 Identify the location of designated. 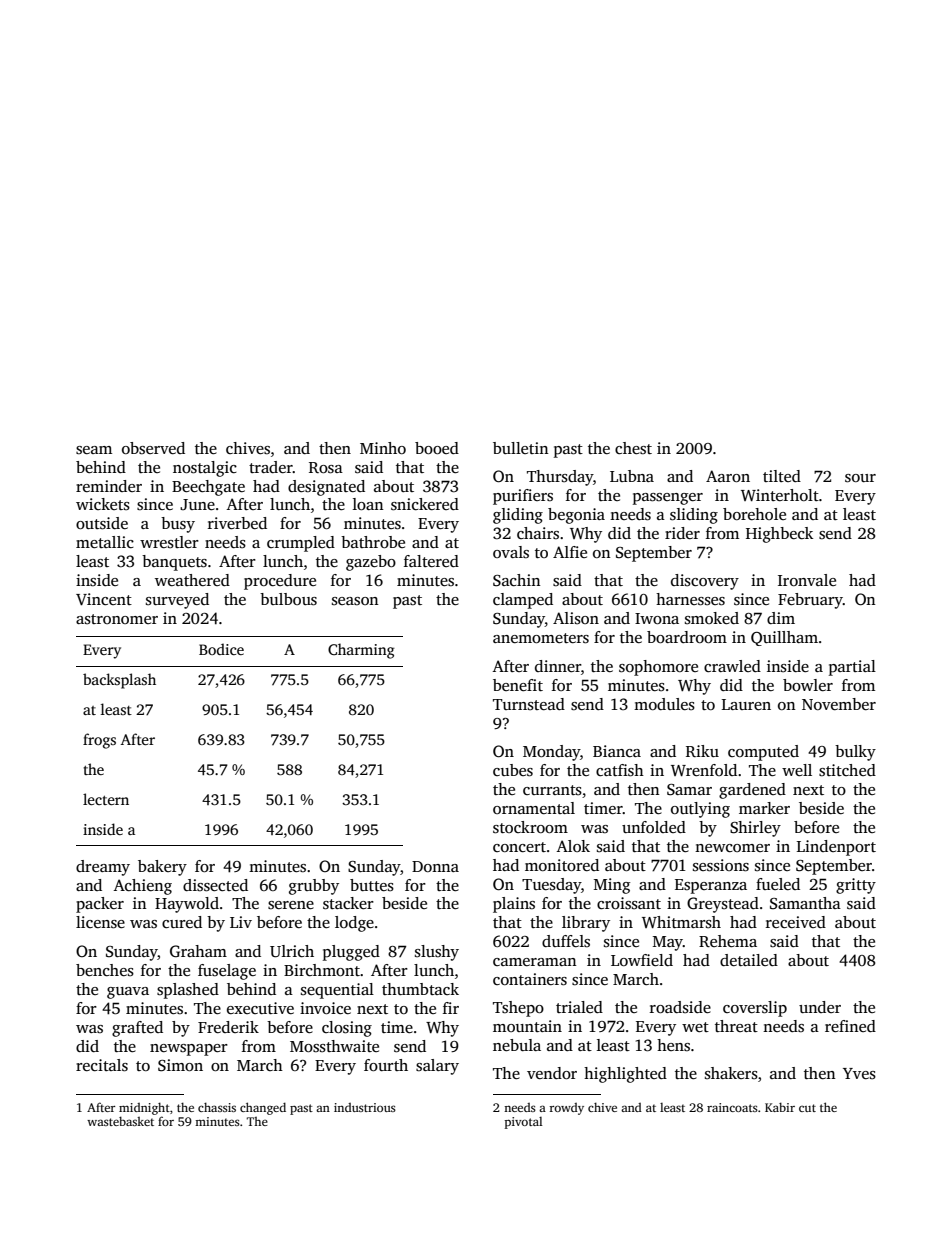
(326, 488).
